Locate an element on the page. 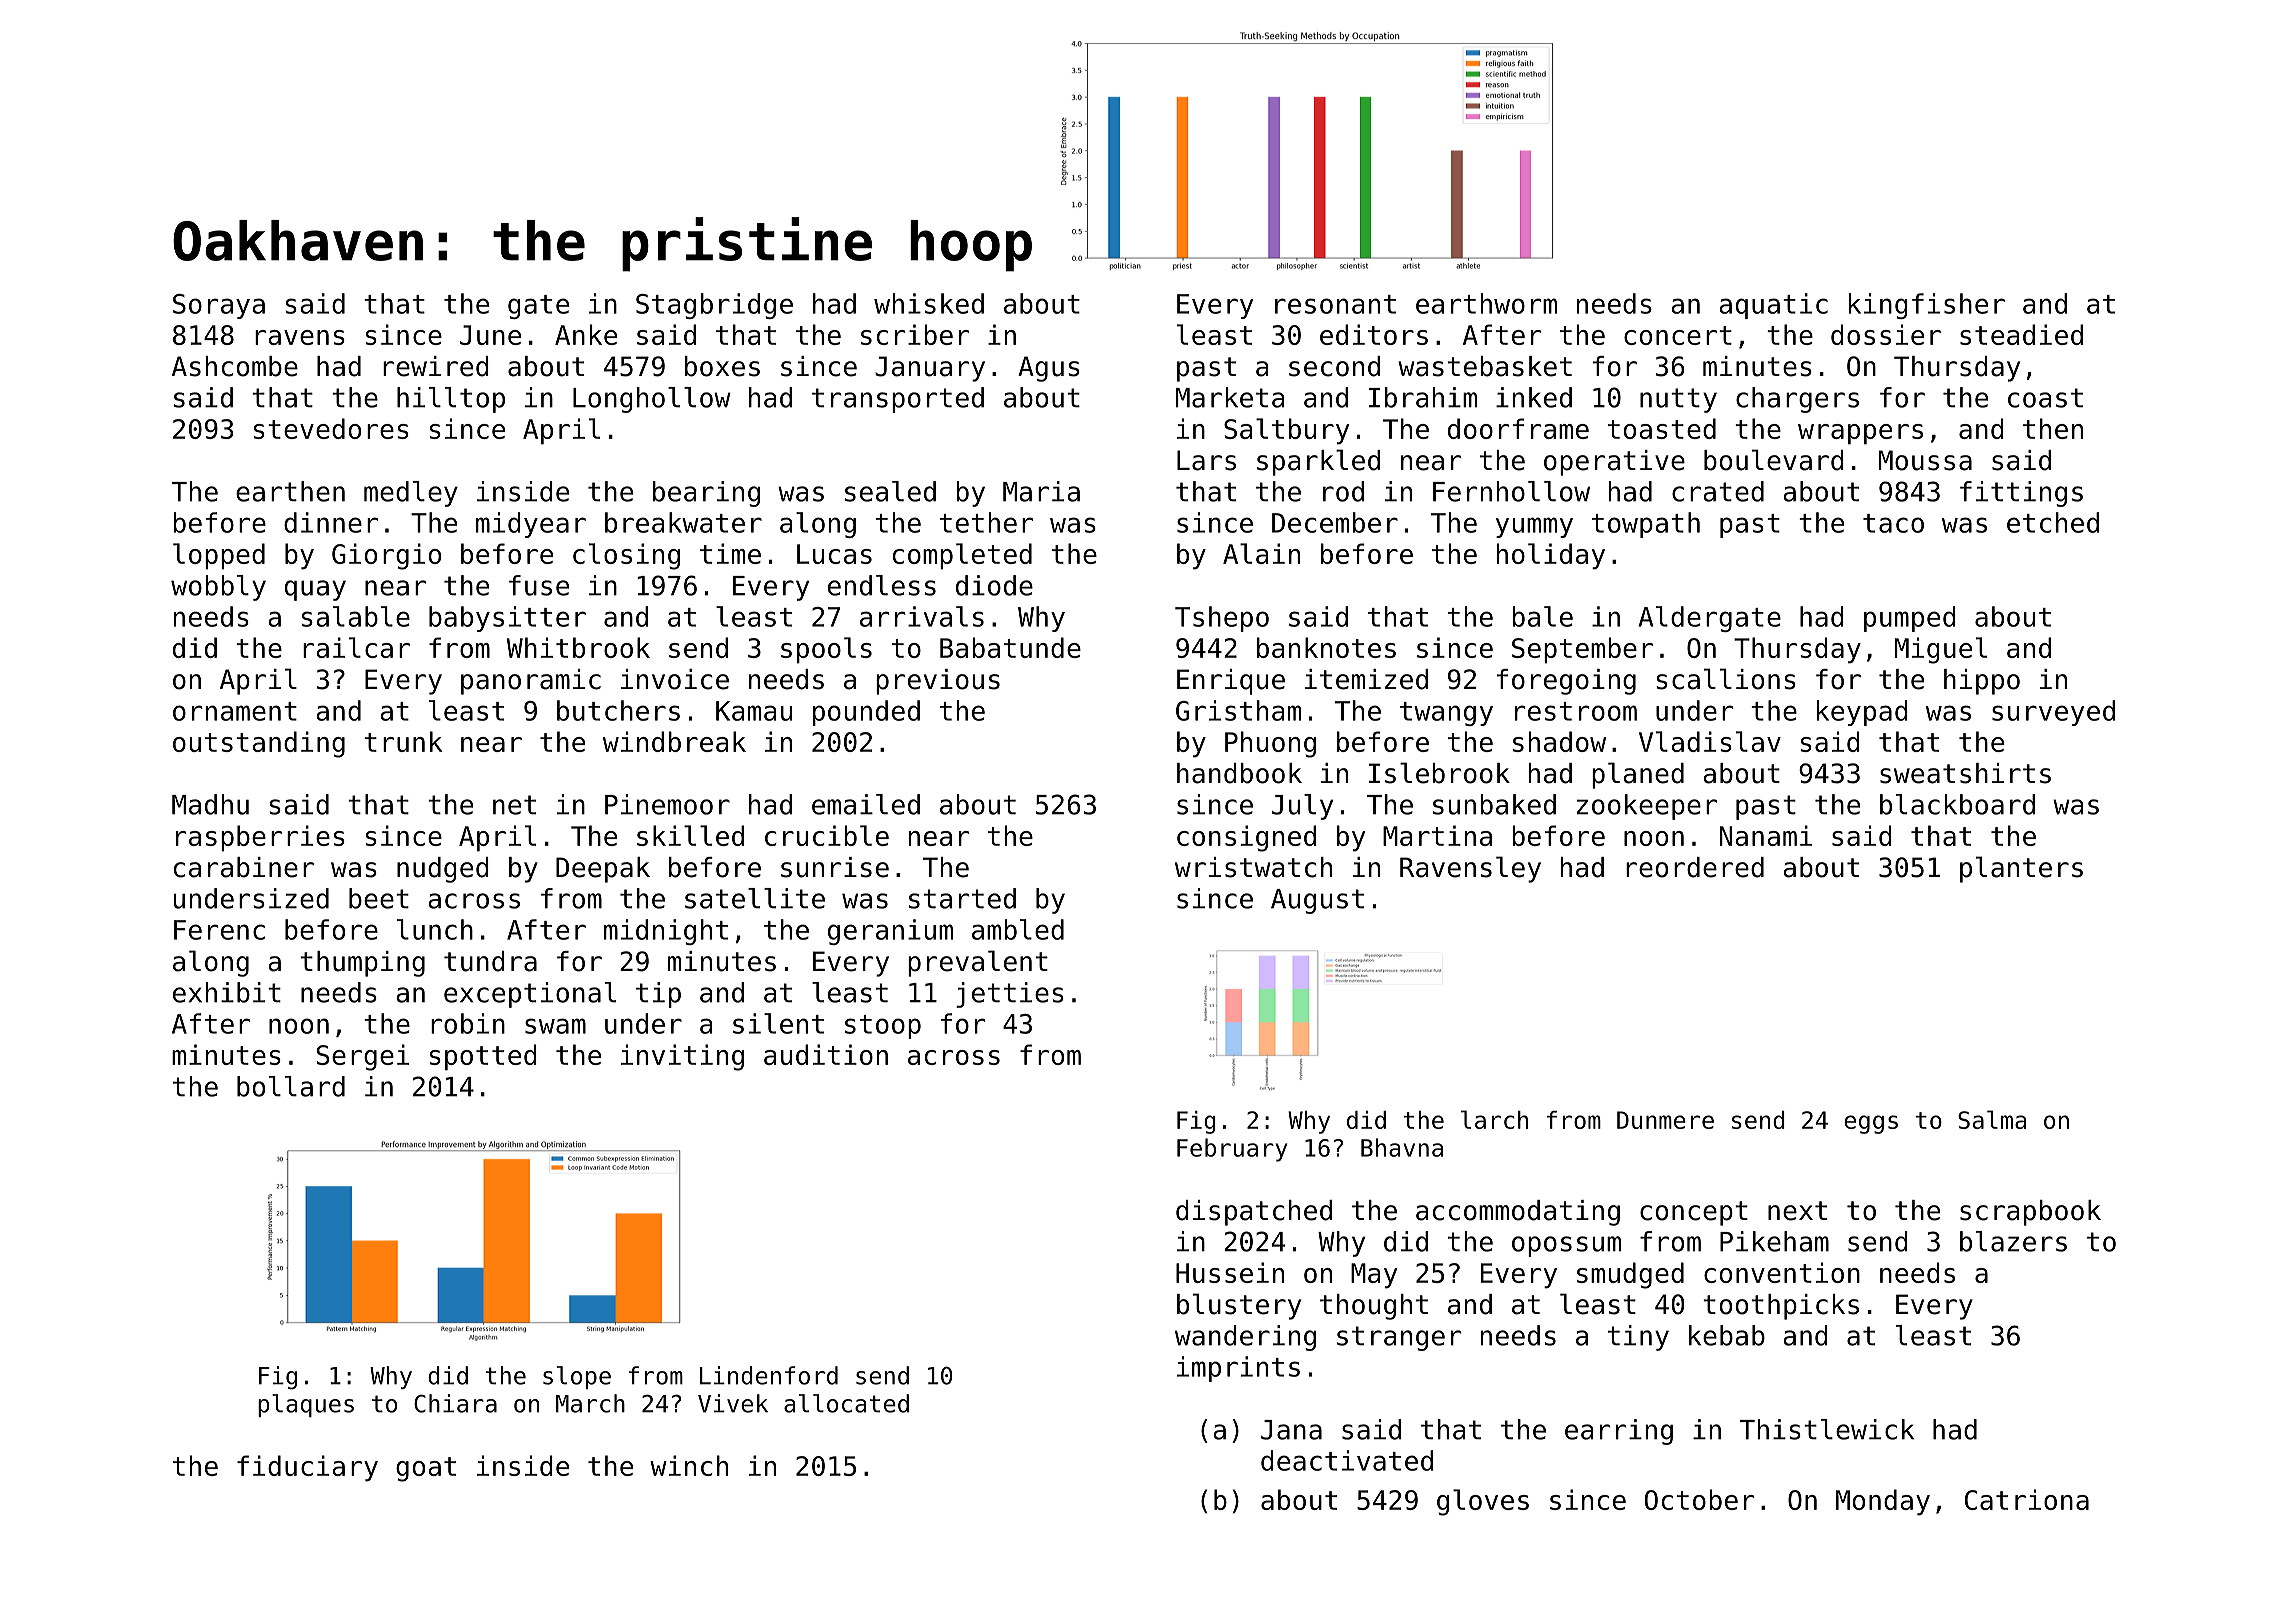 The image size is (2292, 1620). jetties is located at coordinates (1010, 995).
